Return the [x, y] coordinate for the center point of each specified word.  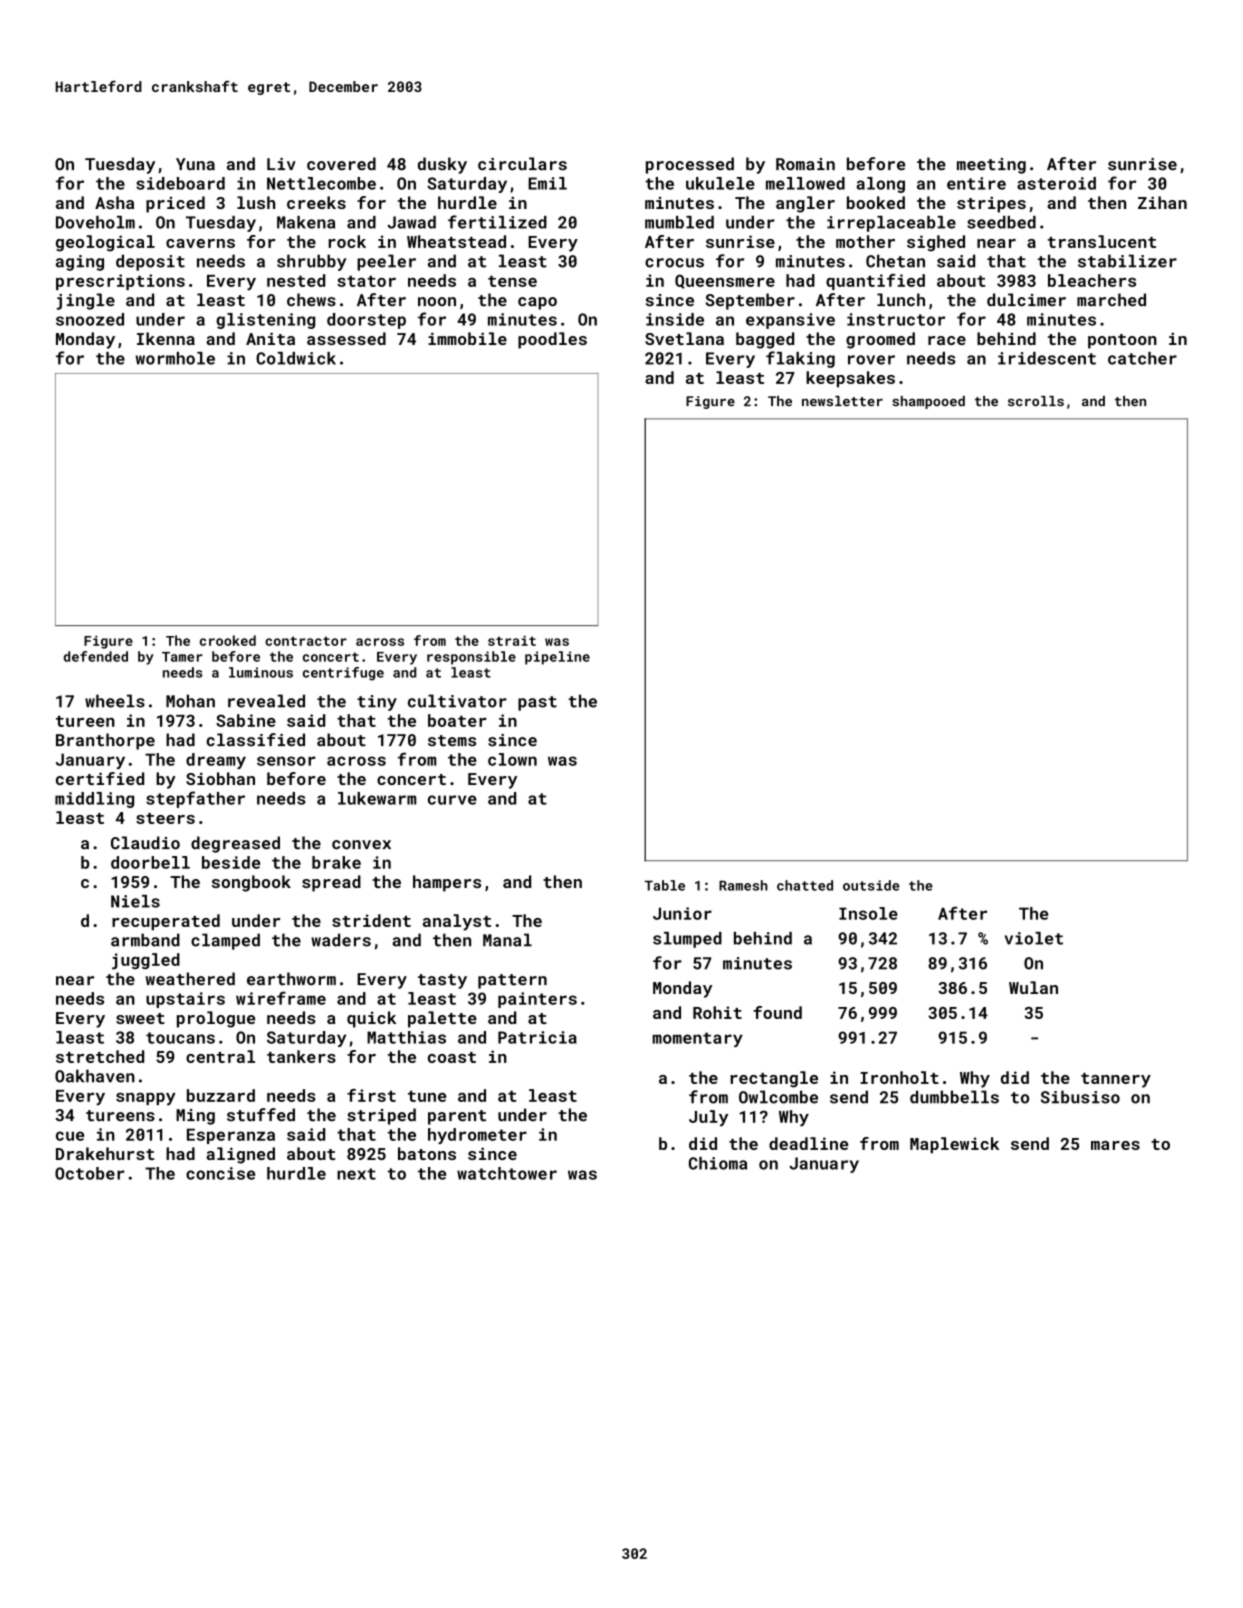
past [537, 703]
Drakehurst [105, 1153]
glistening [265, 321]
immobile [467, 338]
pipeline [557, 658]
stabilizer [1127, 261]
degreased [235, 844]
